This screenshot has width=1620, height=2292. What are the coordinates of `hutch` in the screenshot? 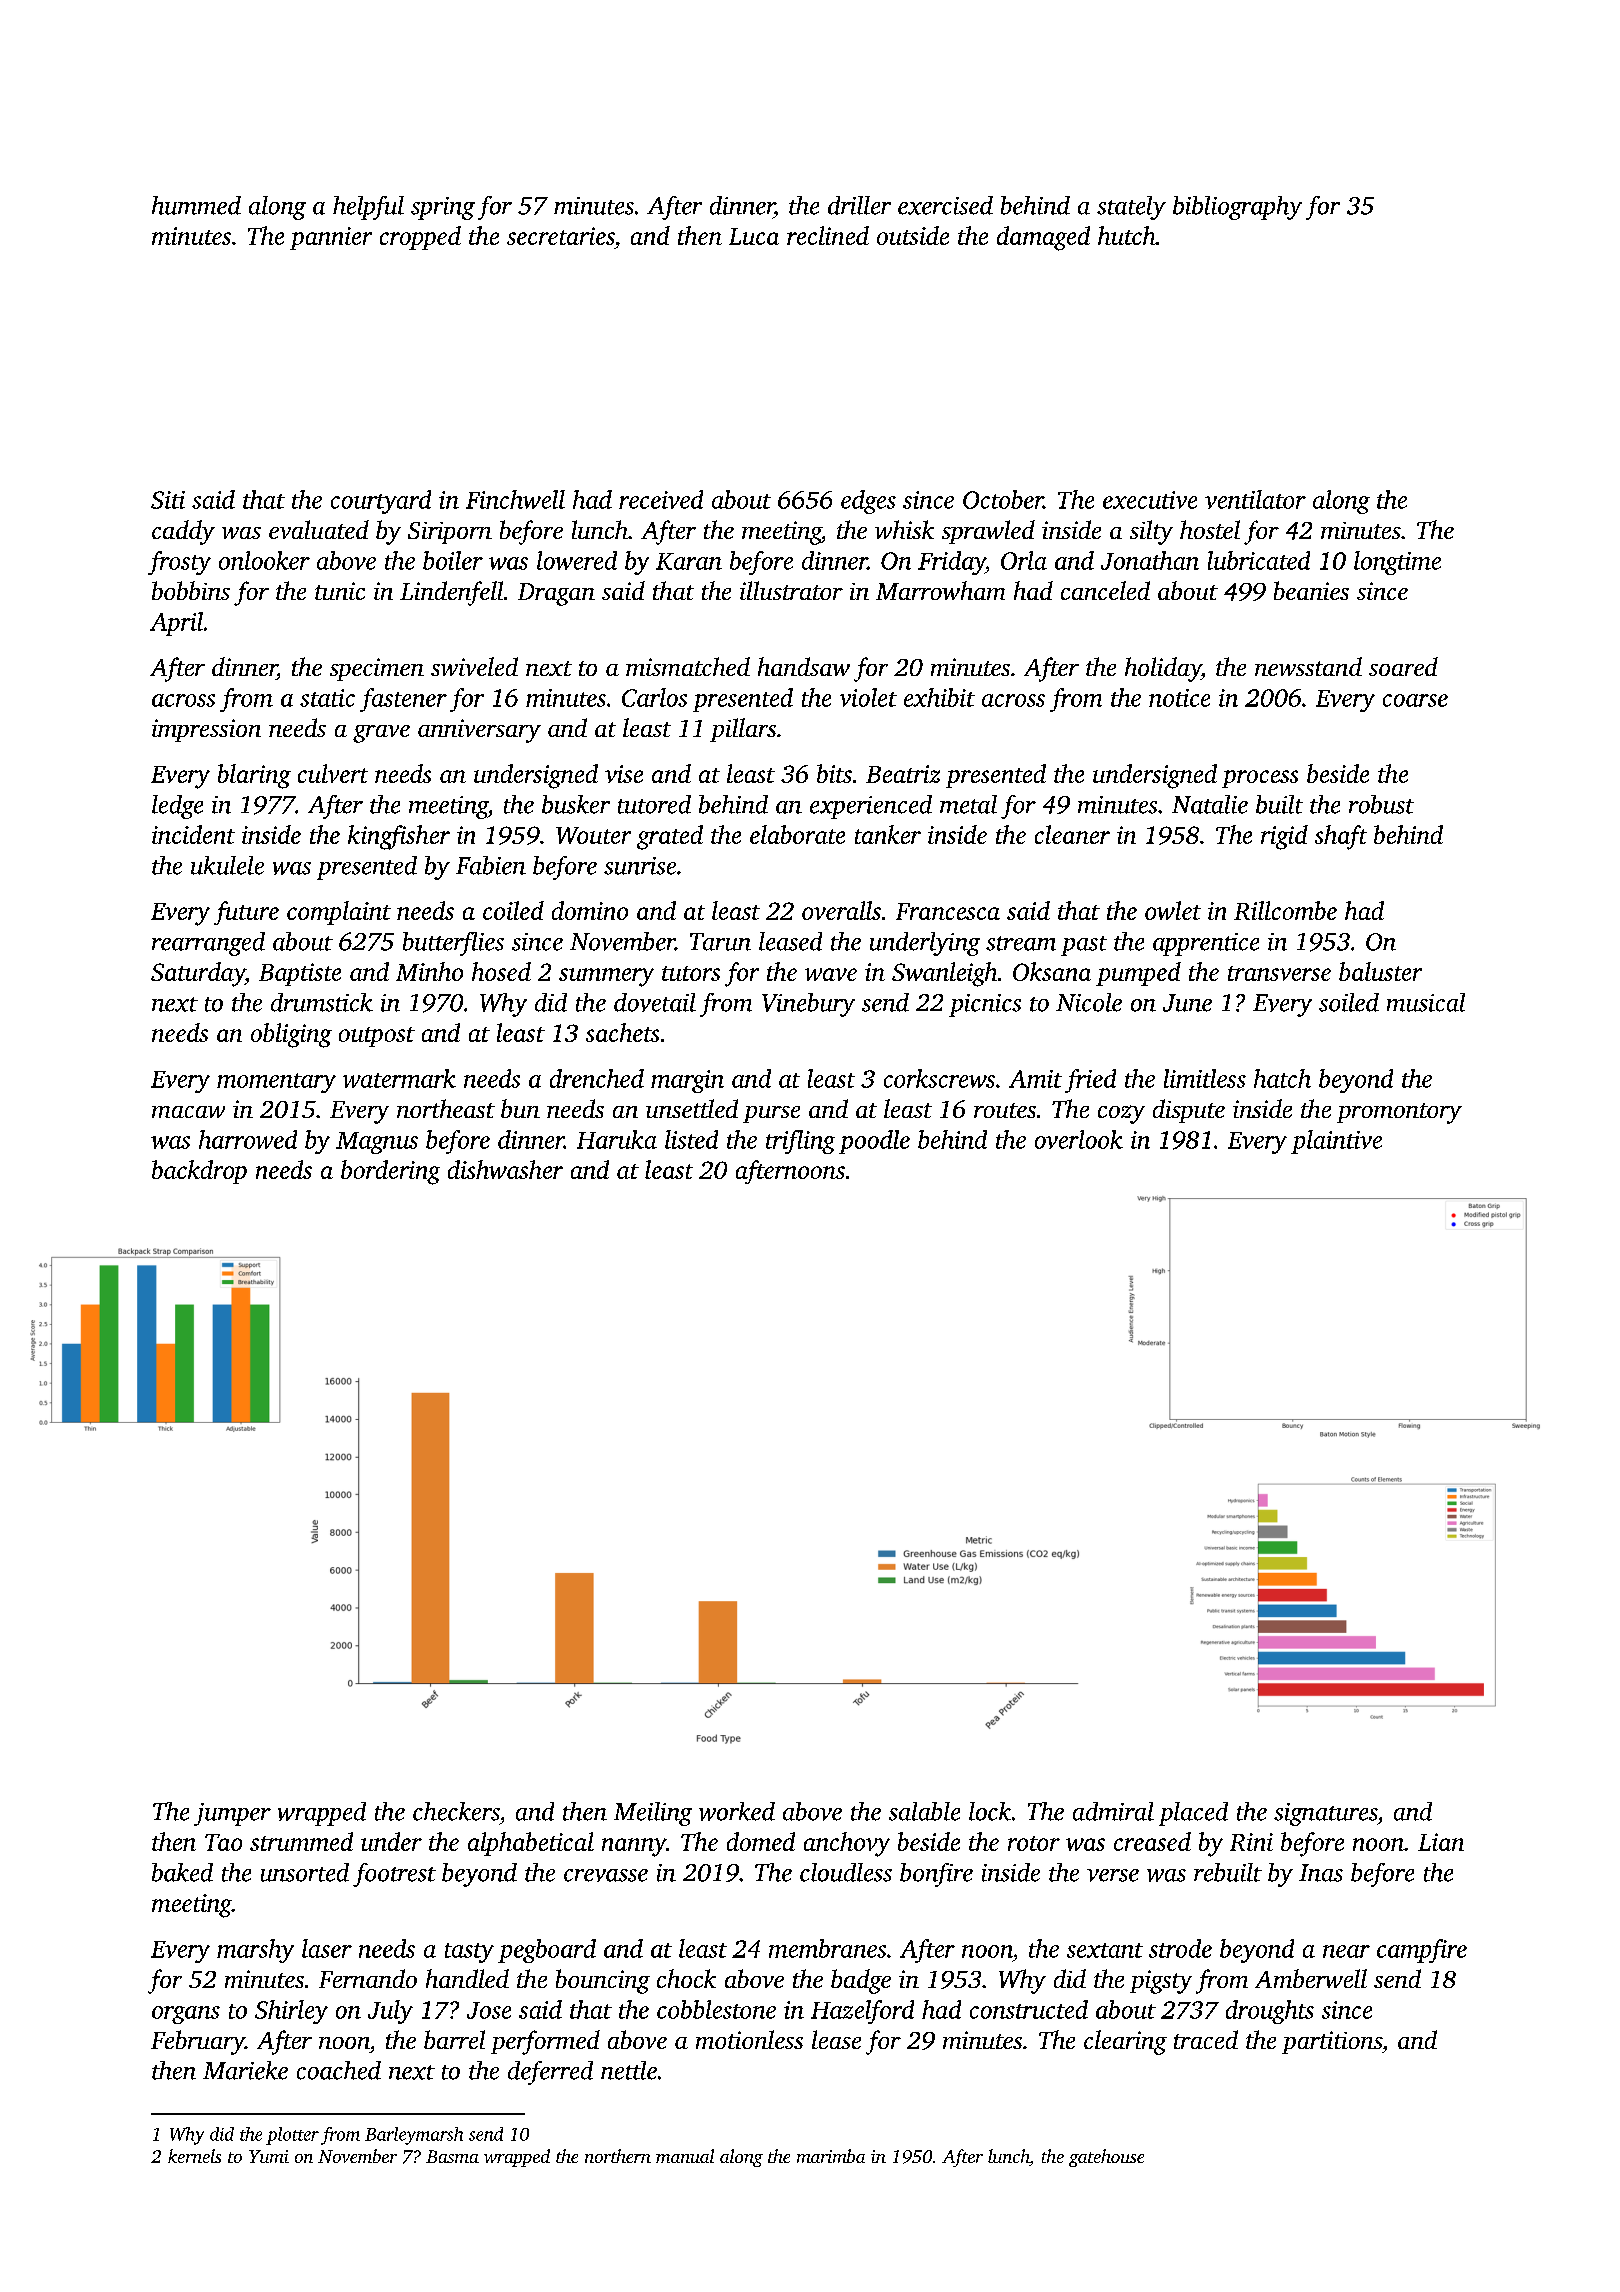 It's located at (1127, 235).
